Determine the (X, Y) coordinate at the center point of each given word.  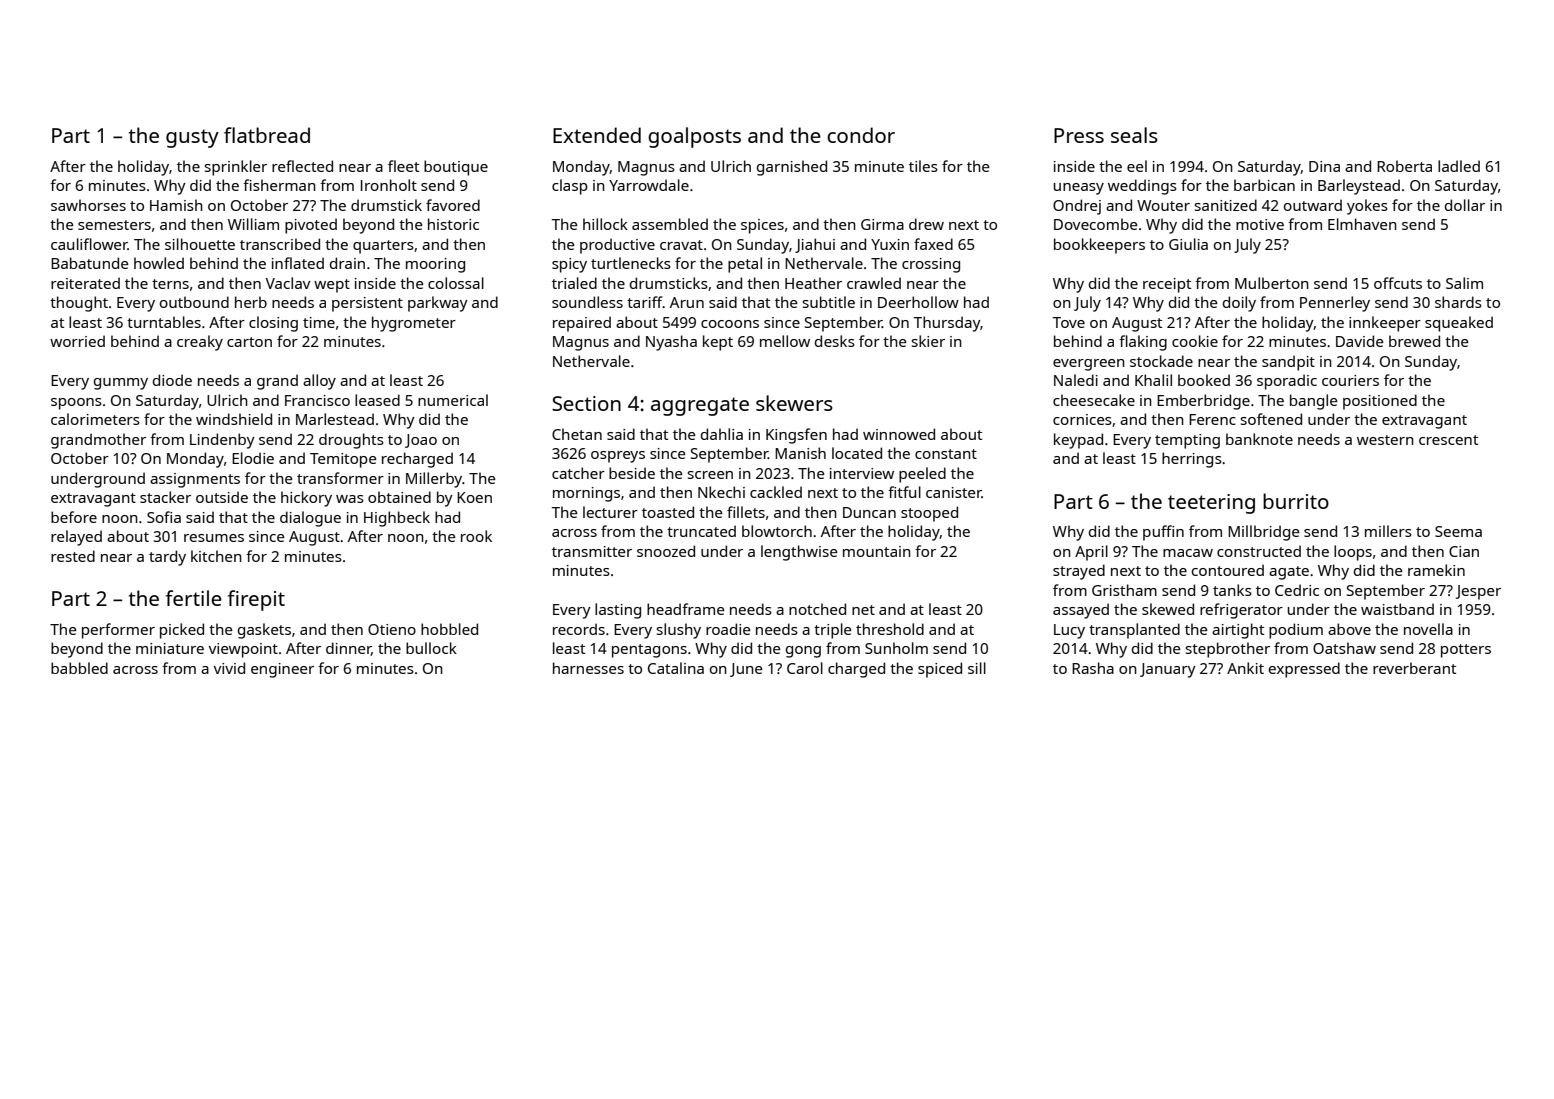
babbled (79, 668)
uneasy (1079, 189)
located (857, 453)
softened (1271, 419)
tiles (923, 166)
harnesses (588, 668)
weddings (1142, 187)
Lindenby (222, 441)
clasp (570, 187)
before (74, 517)
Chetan (577, 434)
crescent (1448, 440)
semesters (114, 225)
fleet (403, 166)
